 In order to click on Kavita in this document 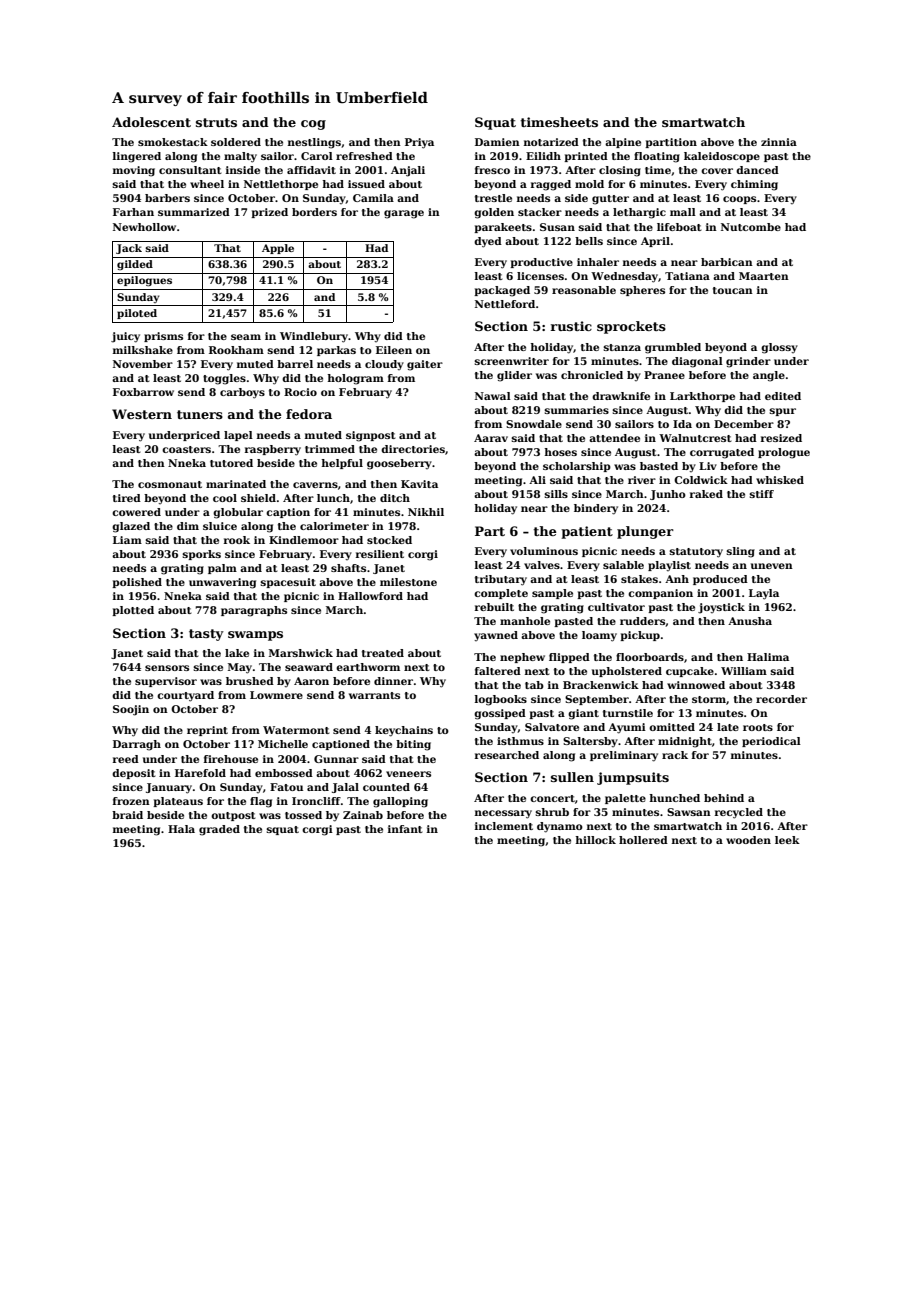, I will do `click(419, 484)`.
